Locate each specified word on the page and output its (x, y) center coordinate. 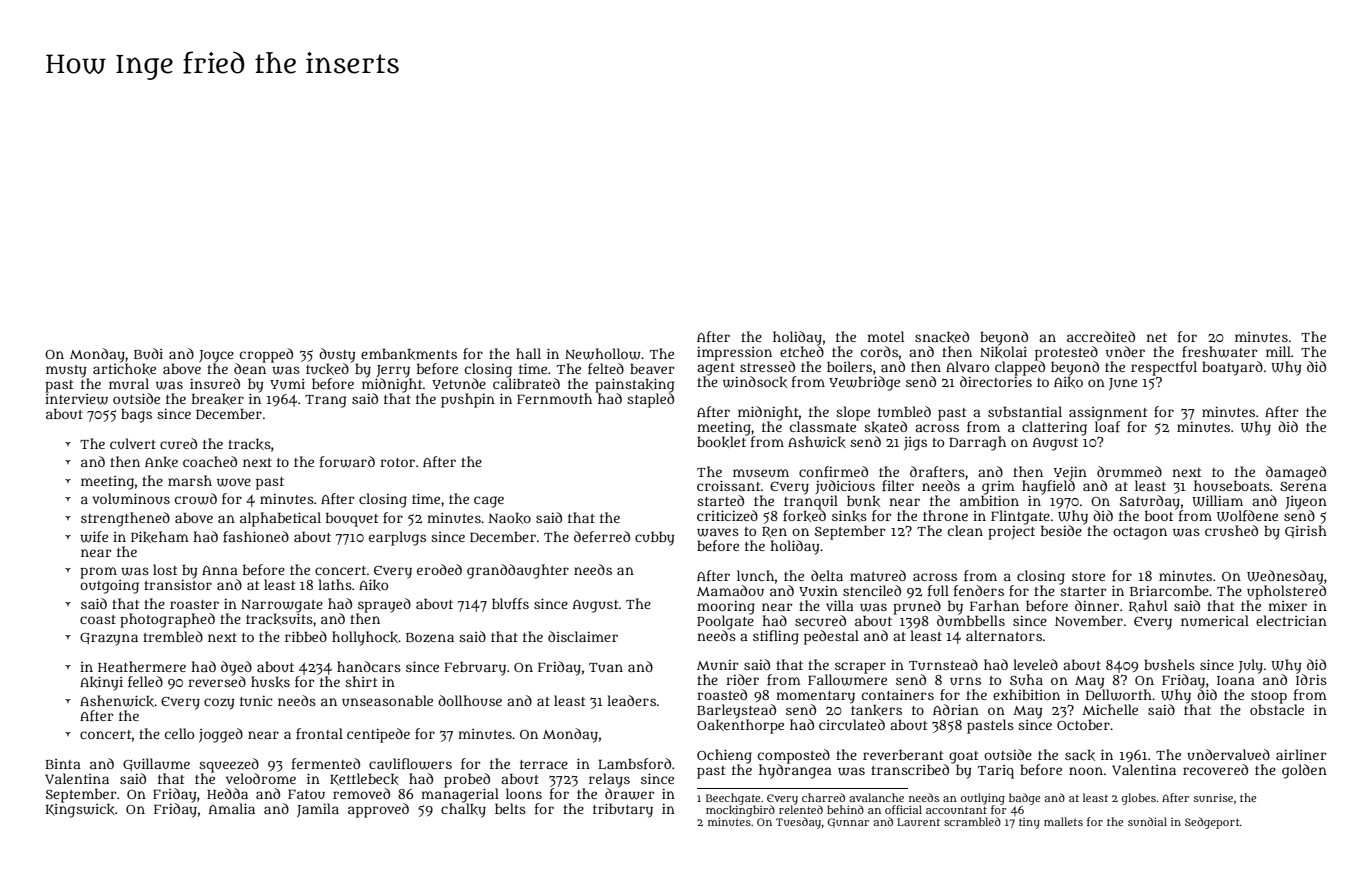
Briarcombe (1169, 591)
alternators (1004, 635)
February (475, 669)
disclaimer (583, 636)
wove (234, 482)
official (903, 809)
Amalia (232, 808)
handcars (369, 666)
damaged (1296, 473)
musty (66, 371)
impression (734, 354)
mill (1278, 351)
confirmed (833, 471)
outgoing (109, 587)
